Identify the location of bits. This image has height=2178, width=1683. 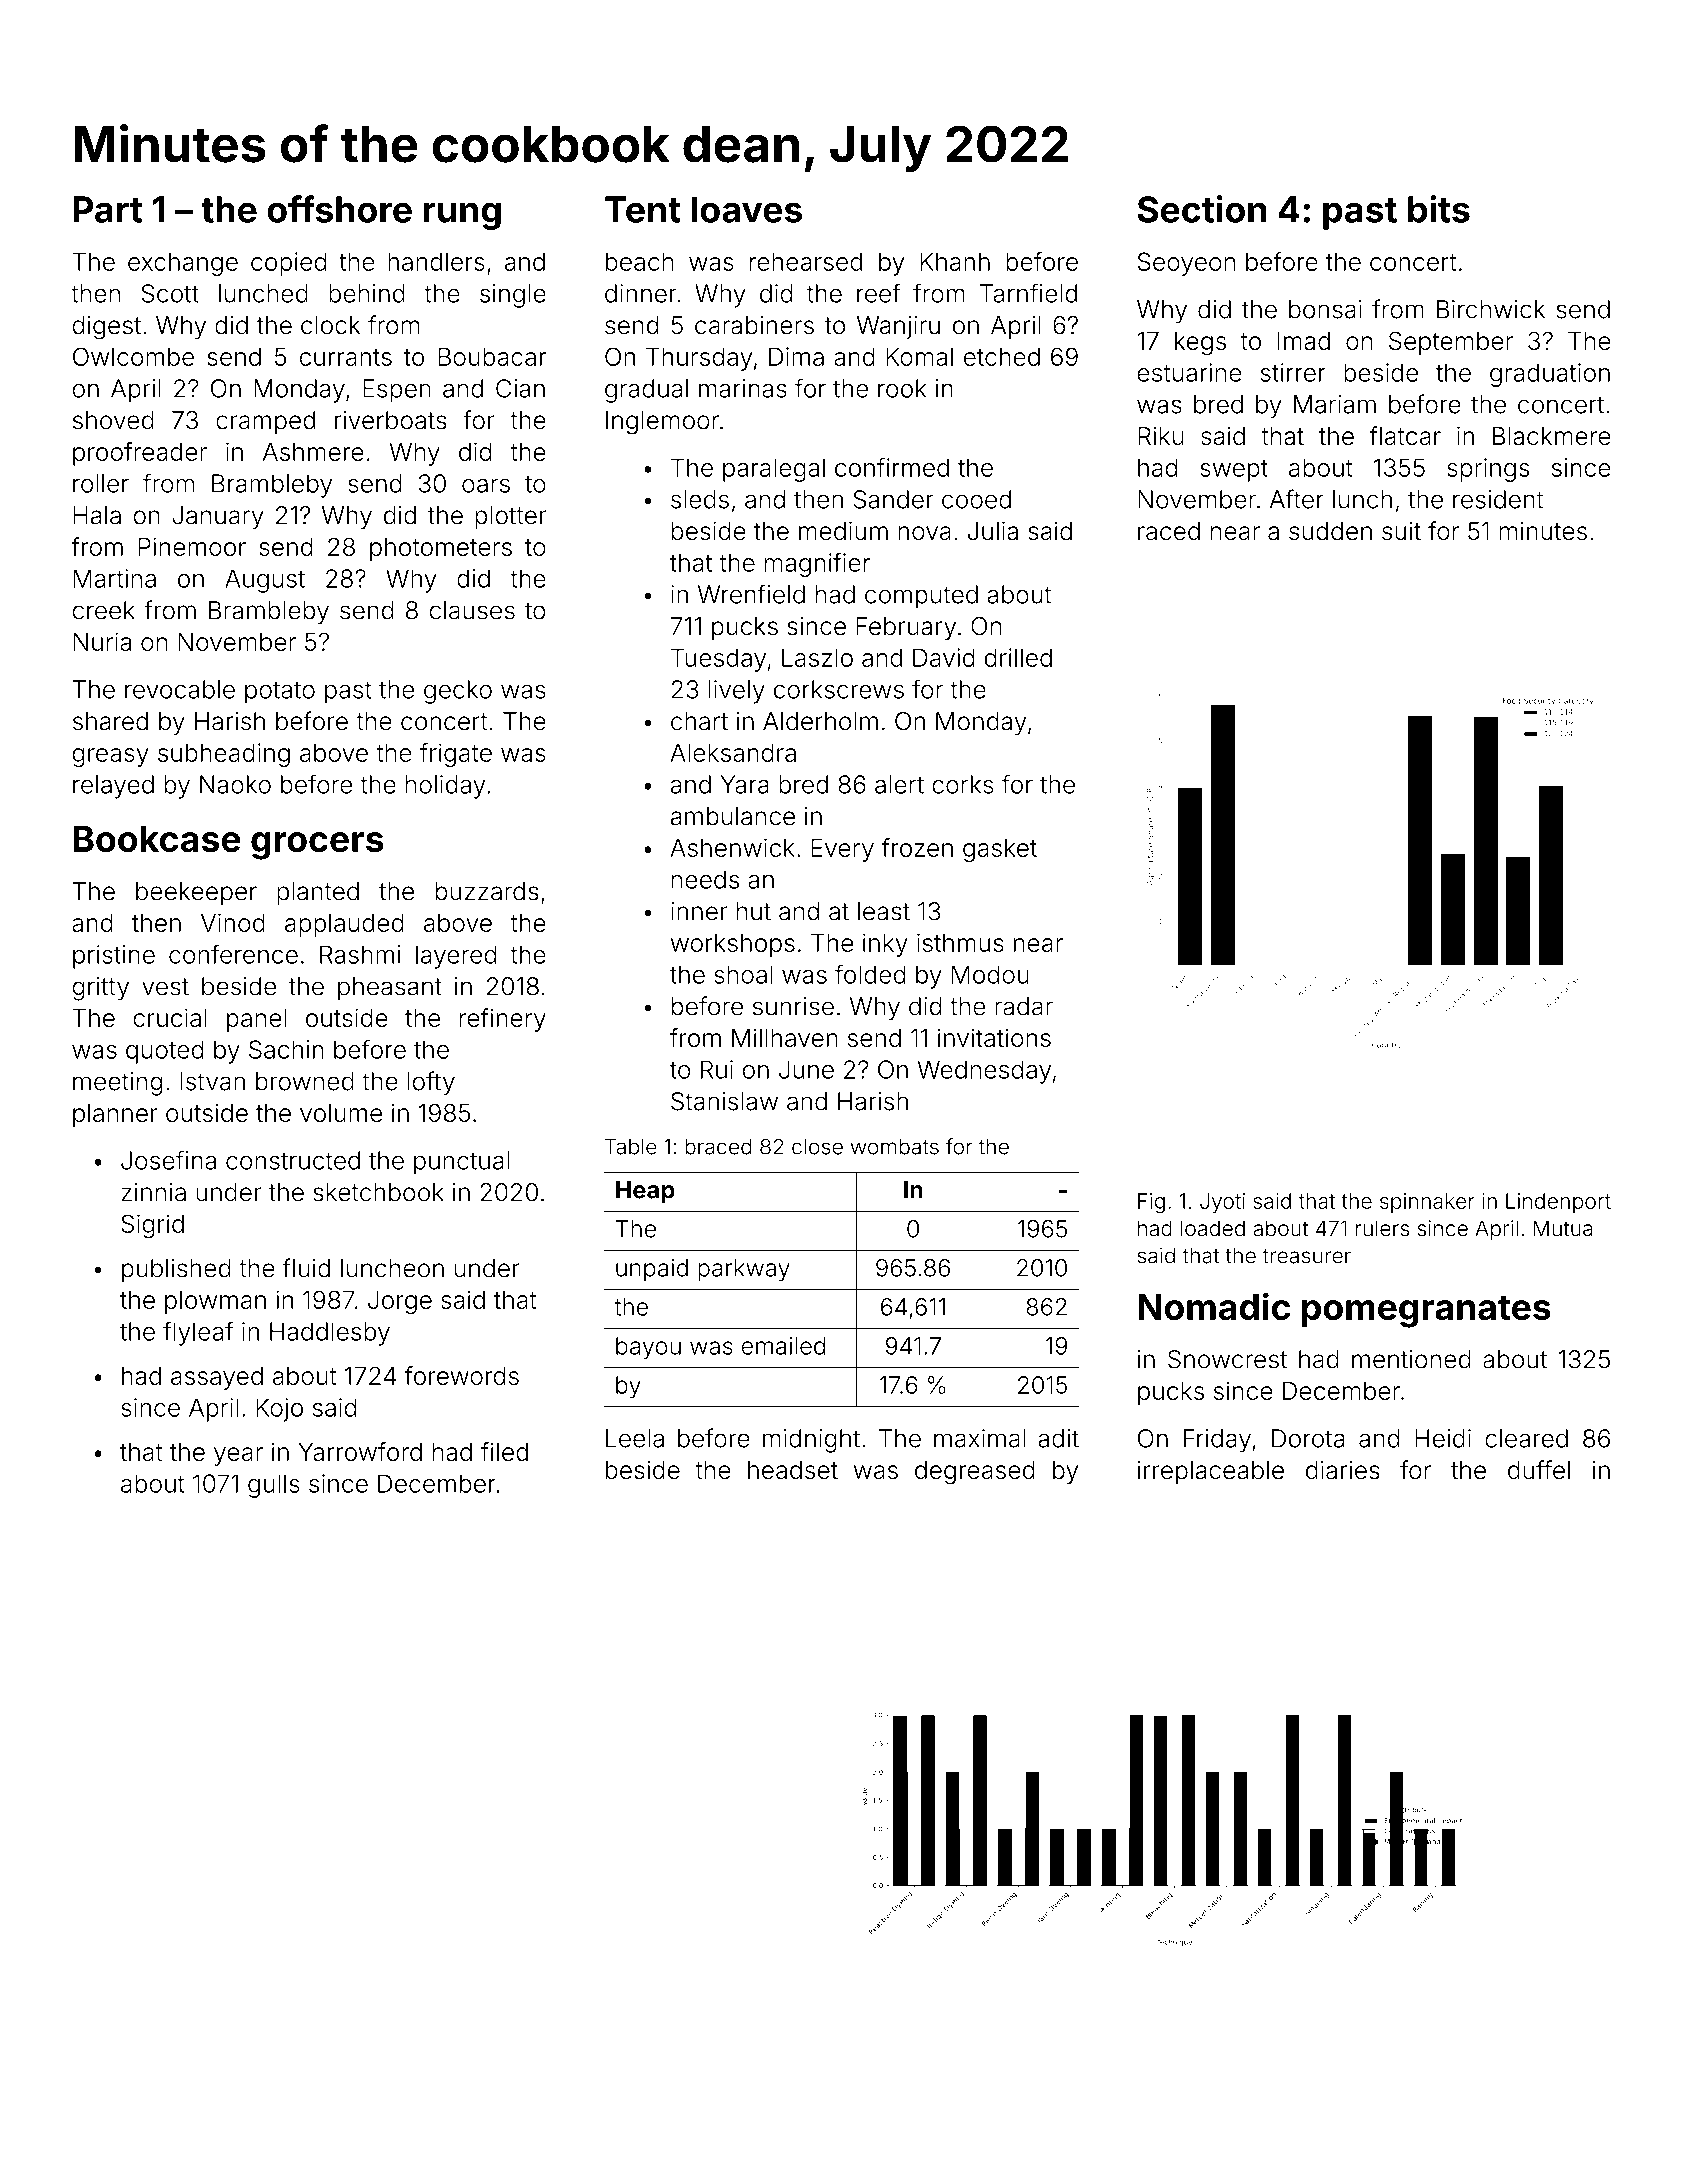
(1439, 209).
